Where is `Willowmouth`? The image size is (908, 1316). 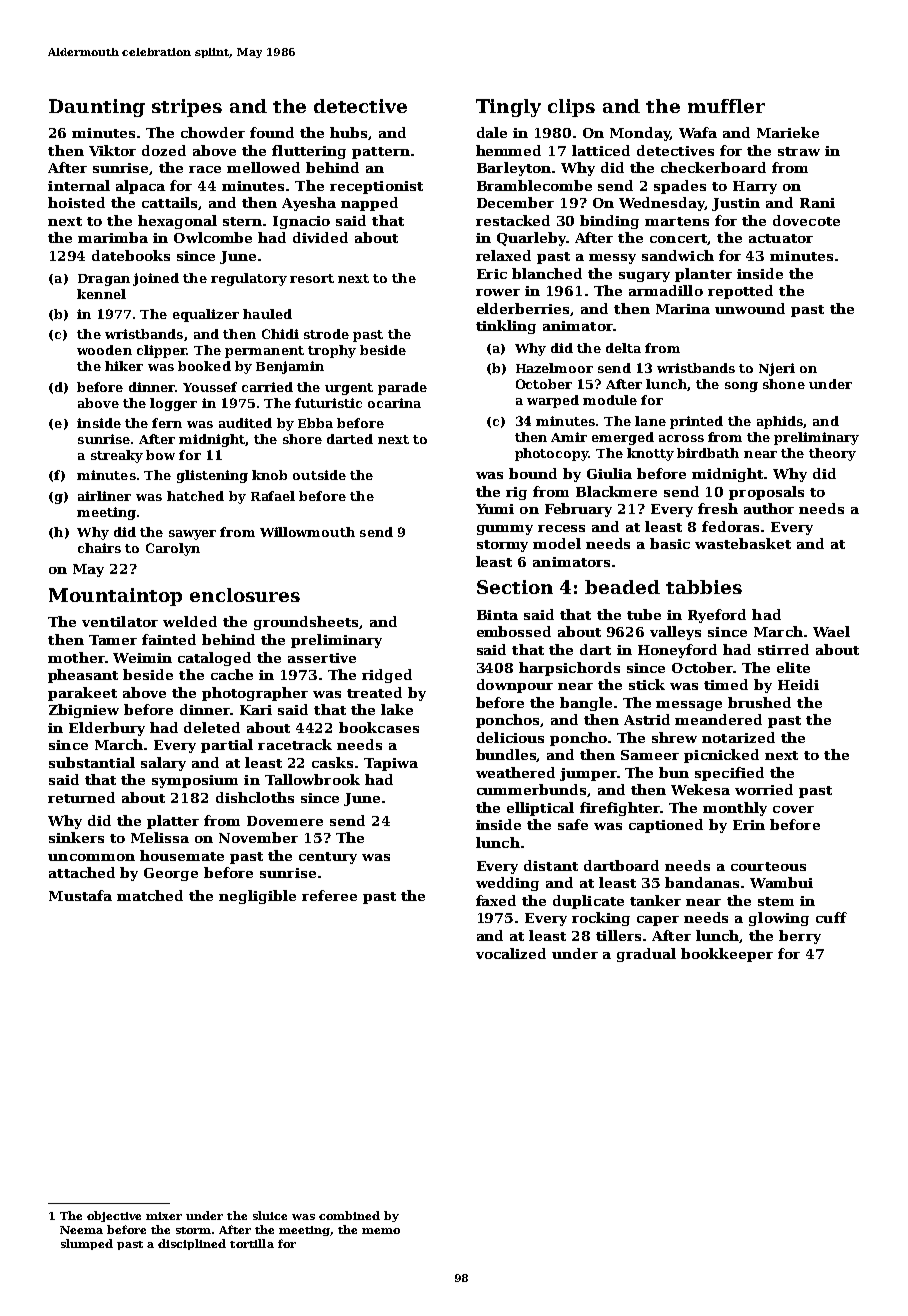 Willowmouth is located at coordinates (307, 532).
